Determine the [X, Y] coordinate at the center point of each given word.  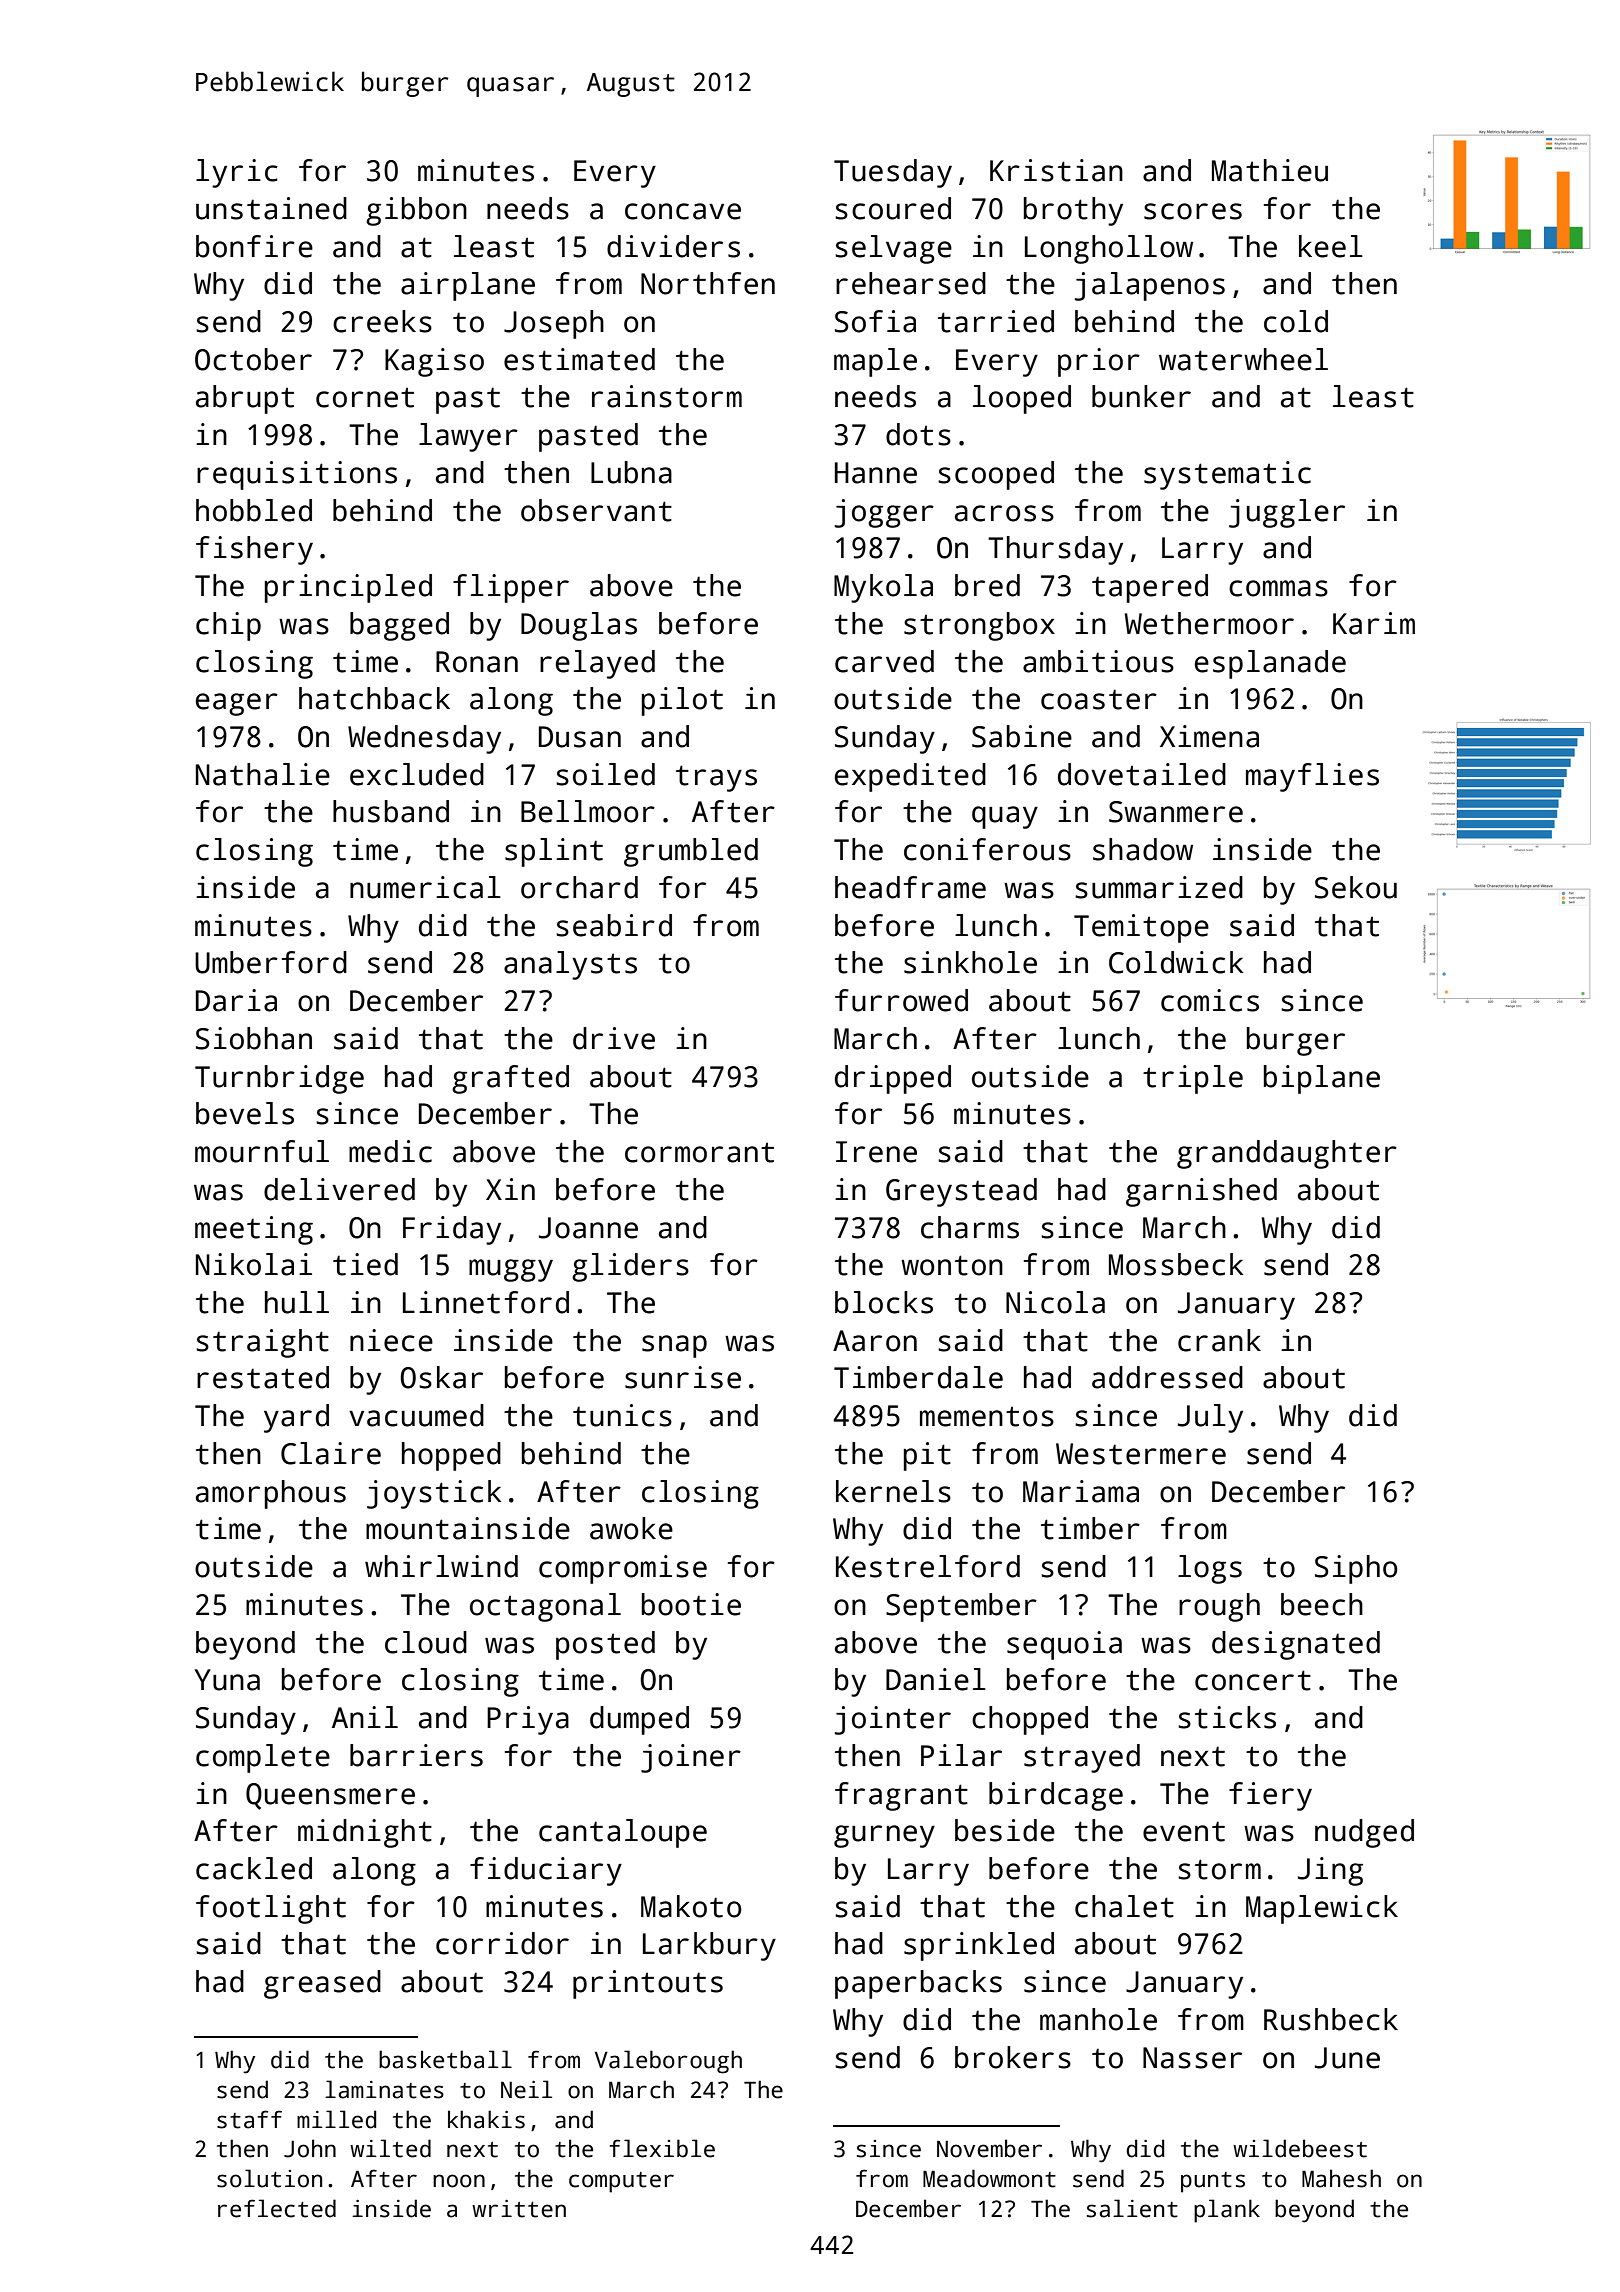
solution [269, 2178]
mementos [987, 1416]
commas [1278, 588]
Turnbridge [279, 1079]
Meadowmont [989, 2178]
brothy [1073, 211]
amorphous [271, 1494]
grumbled [691, 852]
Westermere [1141, 1454]
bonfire [254, 246]
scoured [893, 208]
